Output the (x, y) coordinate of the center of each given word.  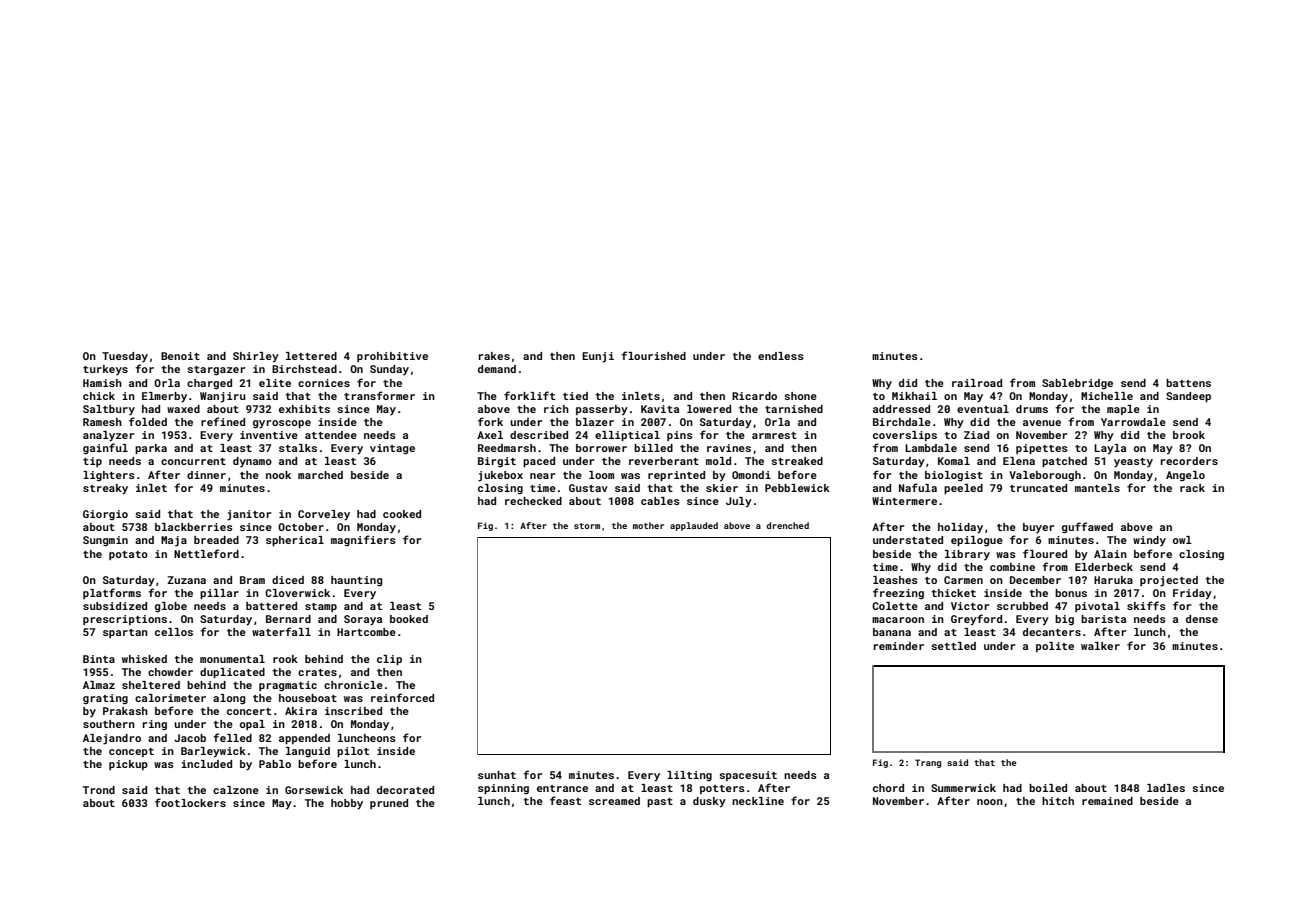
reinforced (402, 697)
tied (575, 396)
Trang (928, 763)
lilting (689, 776)
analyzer (108, 436)
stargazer (216, 370)
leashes (895, 580)
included (206, 764)
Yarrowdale (1133, 422)
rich (556, 409)
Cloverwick (297, 593)
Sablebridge (1077, 384)
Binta (99, 659)
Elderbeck (1104, 567)
